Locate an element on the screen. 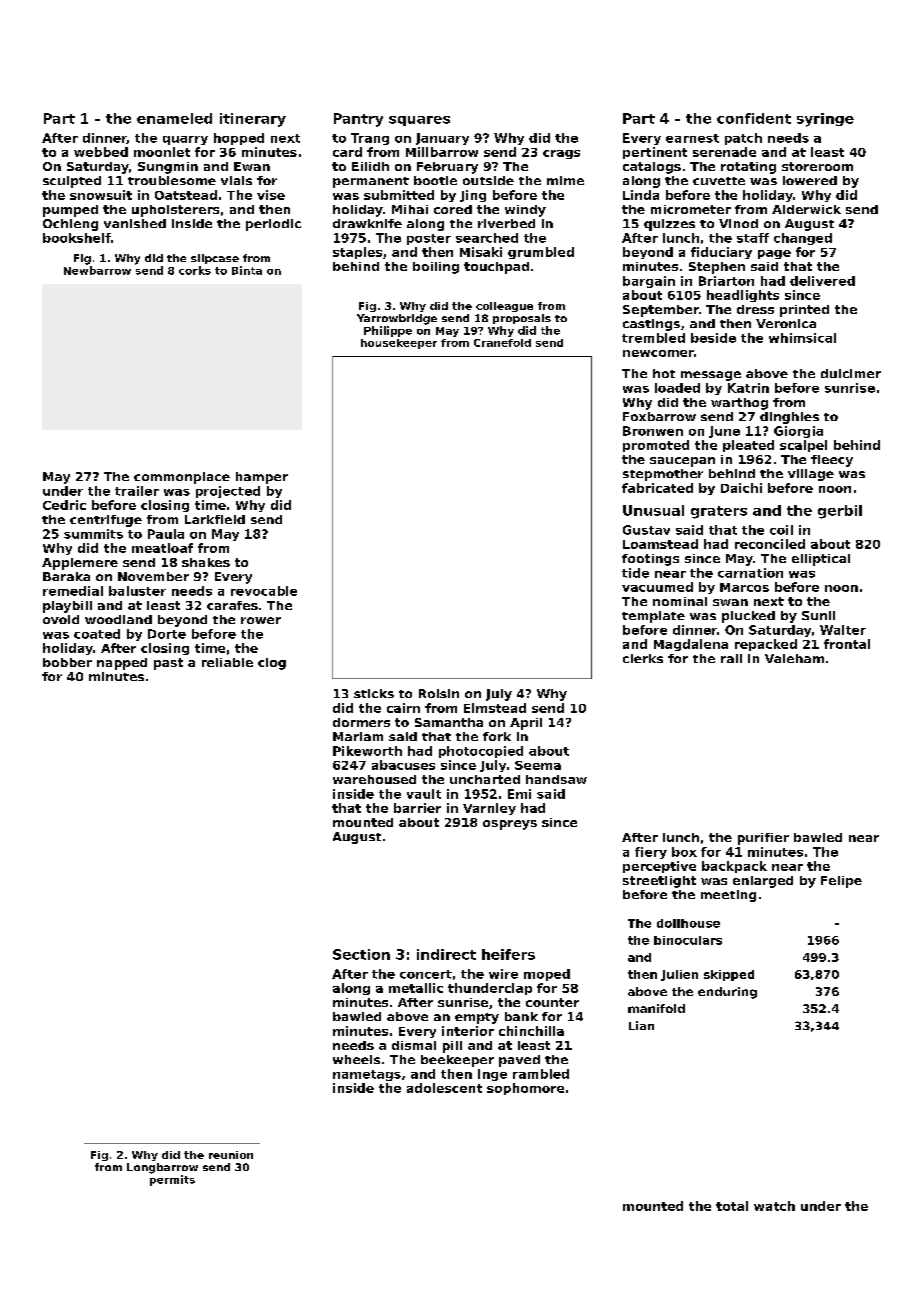  fabricated is located at coordinates (657, 488).
